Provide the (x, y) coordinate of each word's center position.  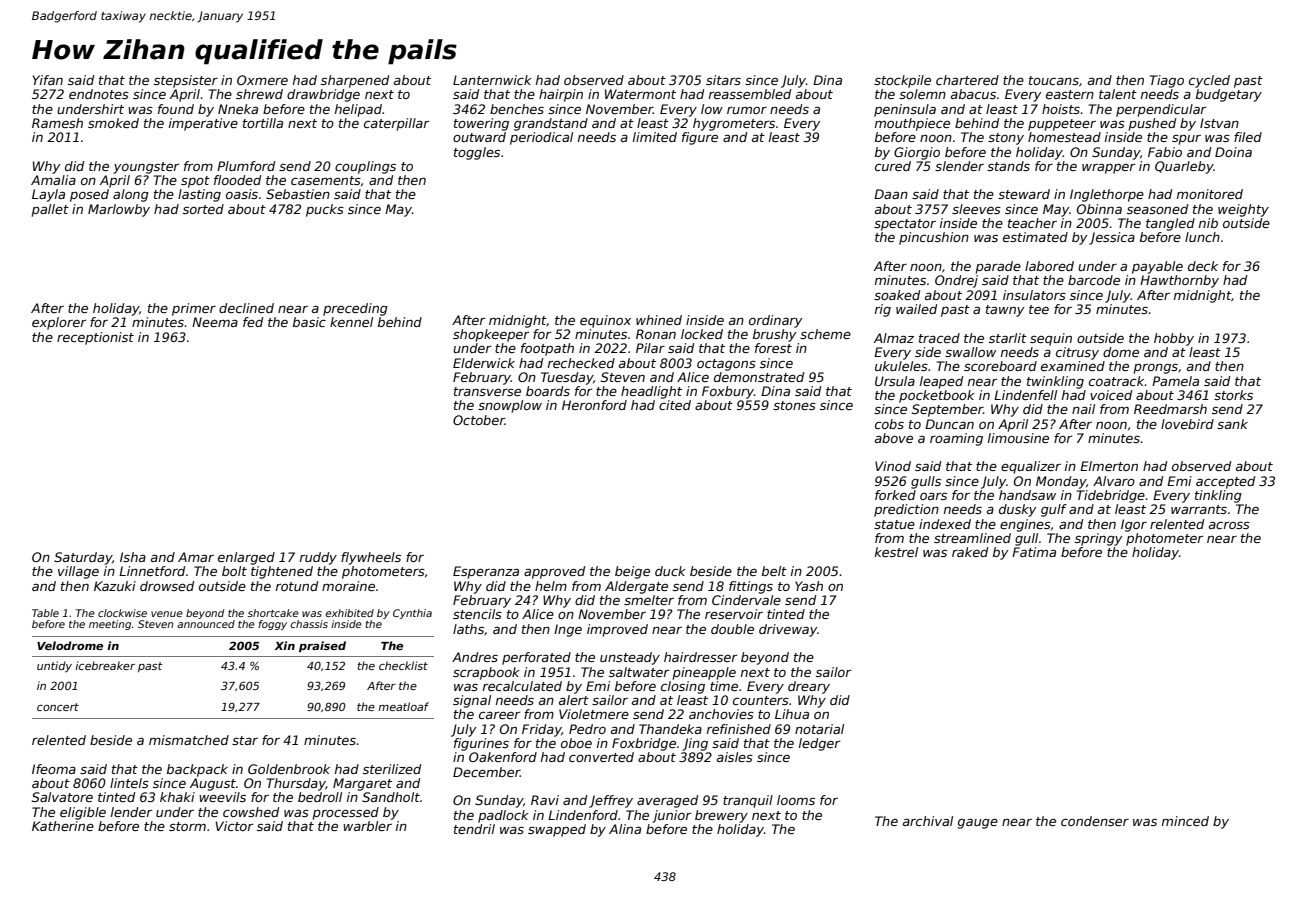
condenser (1095, 821)
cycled (1209, 81)
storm (187, 826)
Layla (48, 195)
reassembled (750, 94)
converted (601, 757)
